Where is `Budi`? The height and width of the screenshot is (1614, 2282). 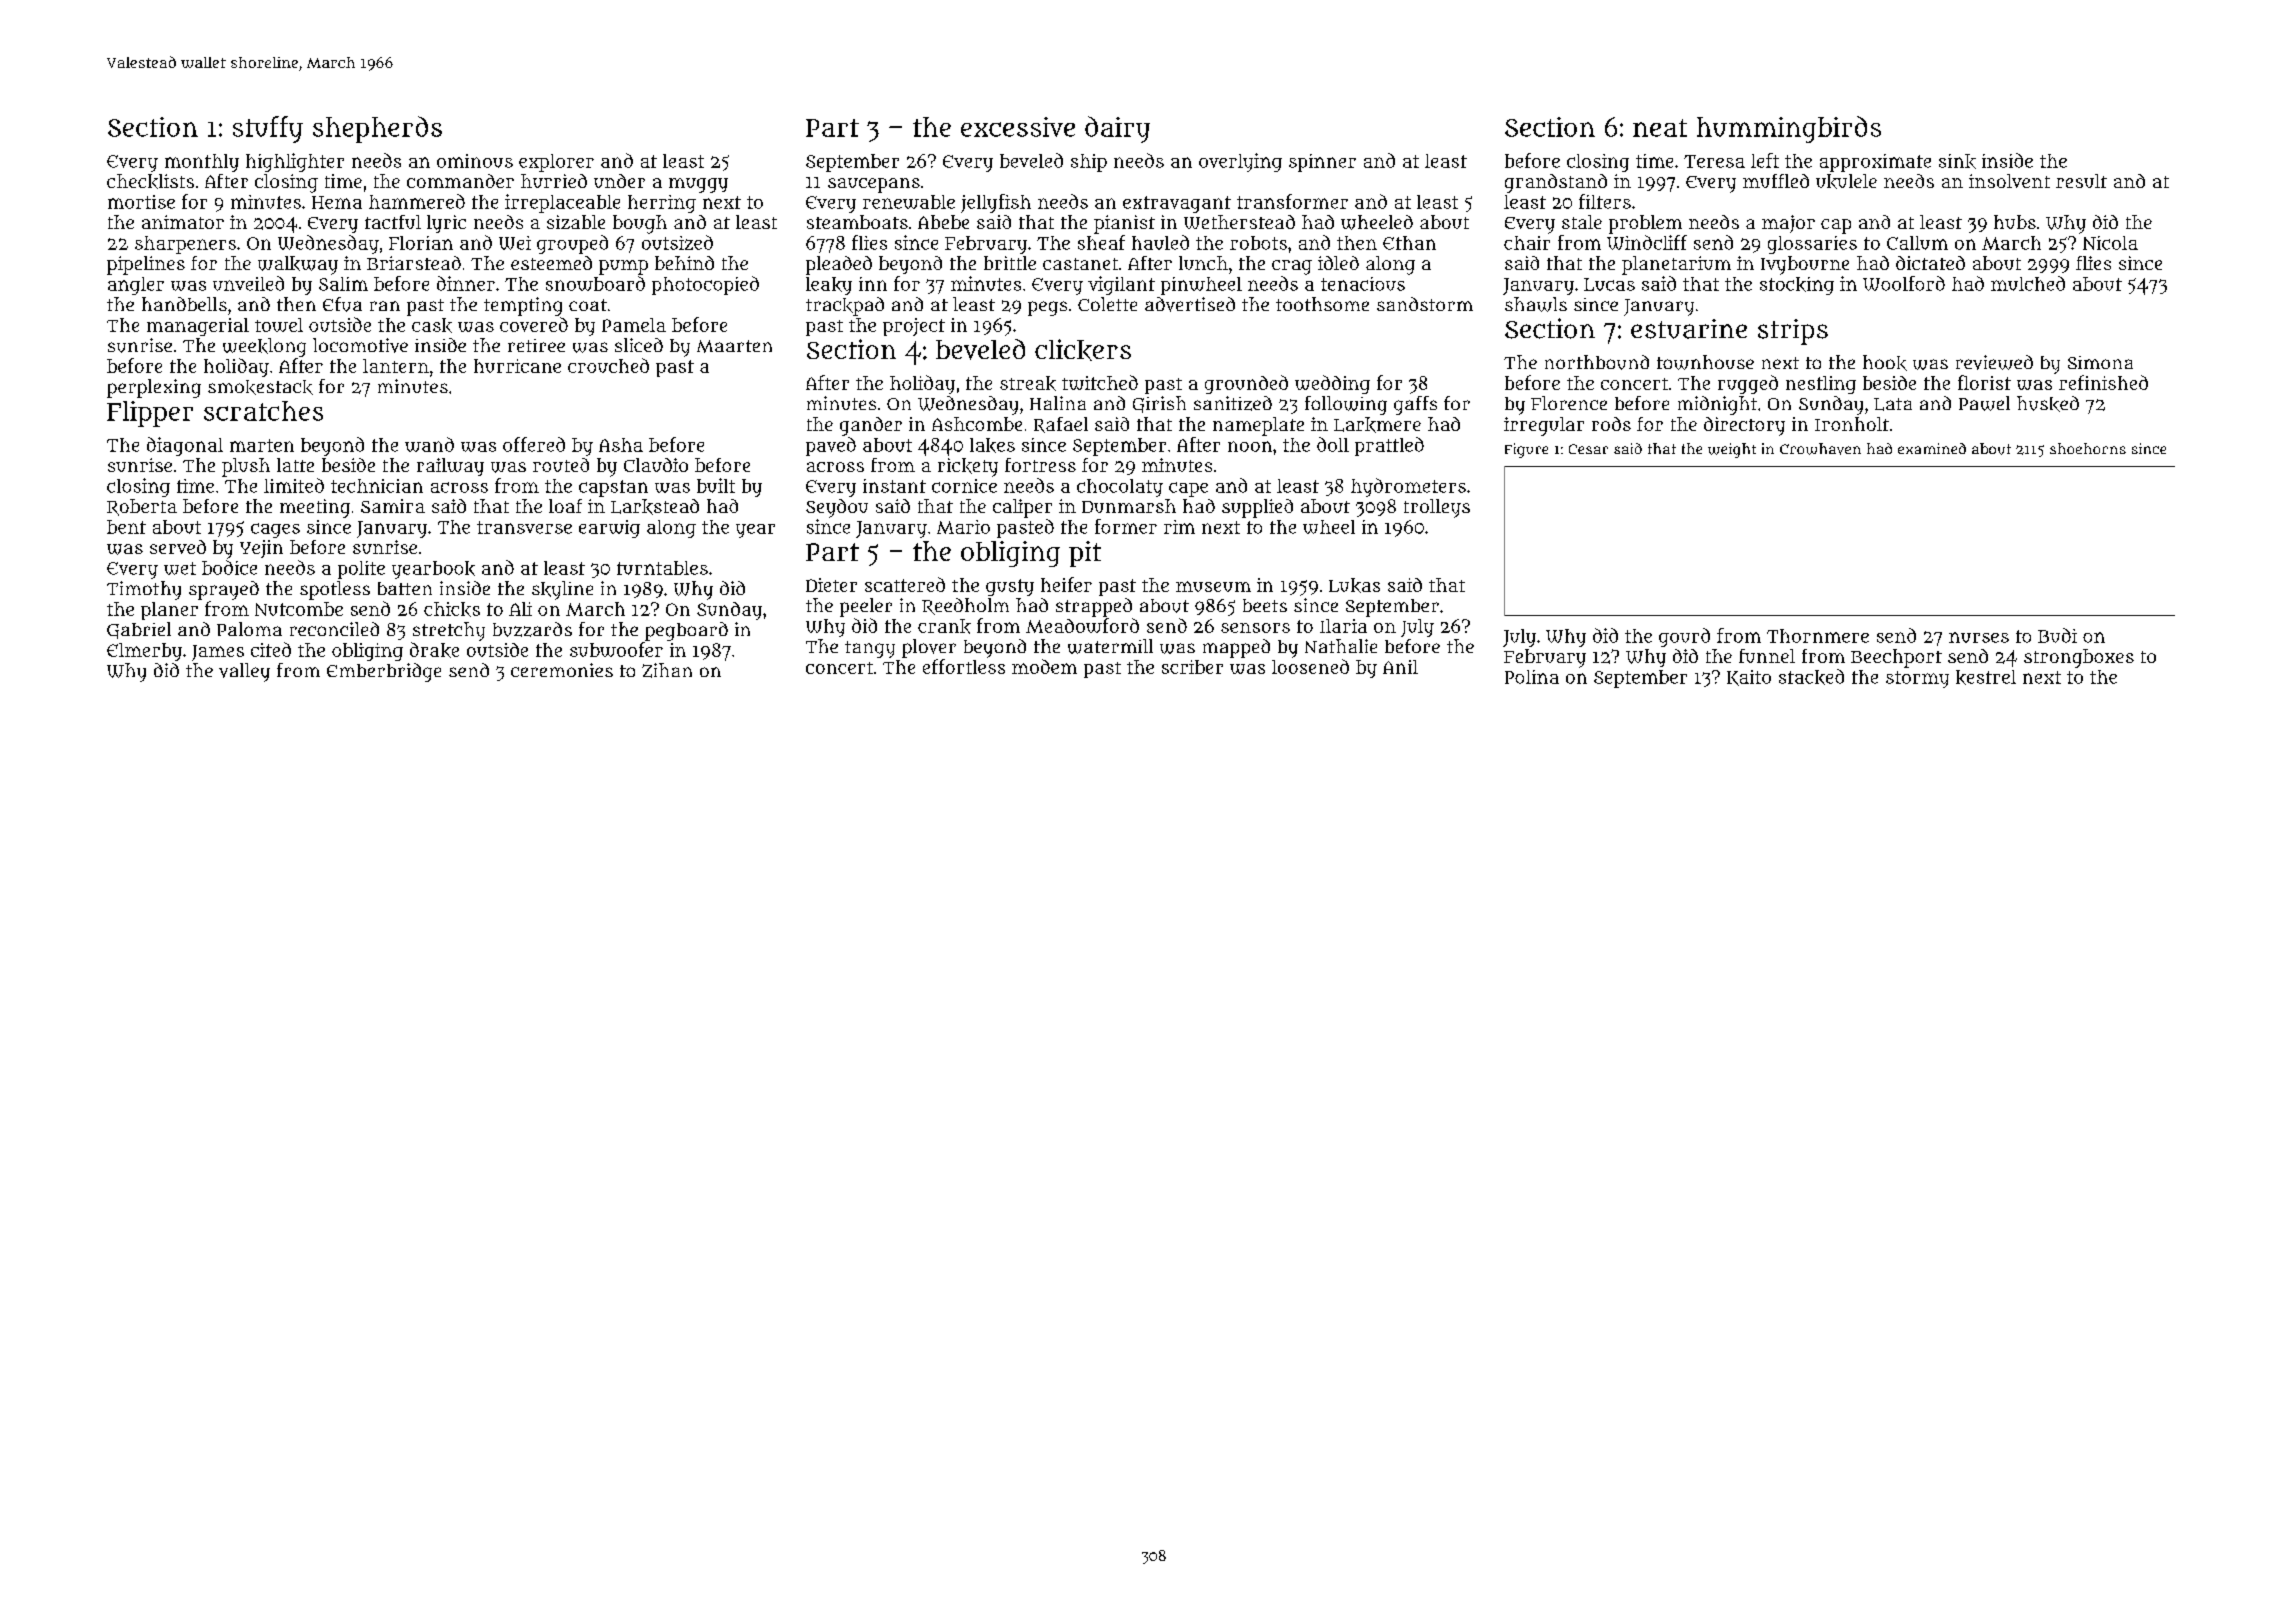
Budi is located at coordinates (2057, 635).
